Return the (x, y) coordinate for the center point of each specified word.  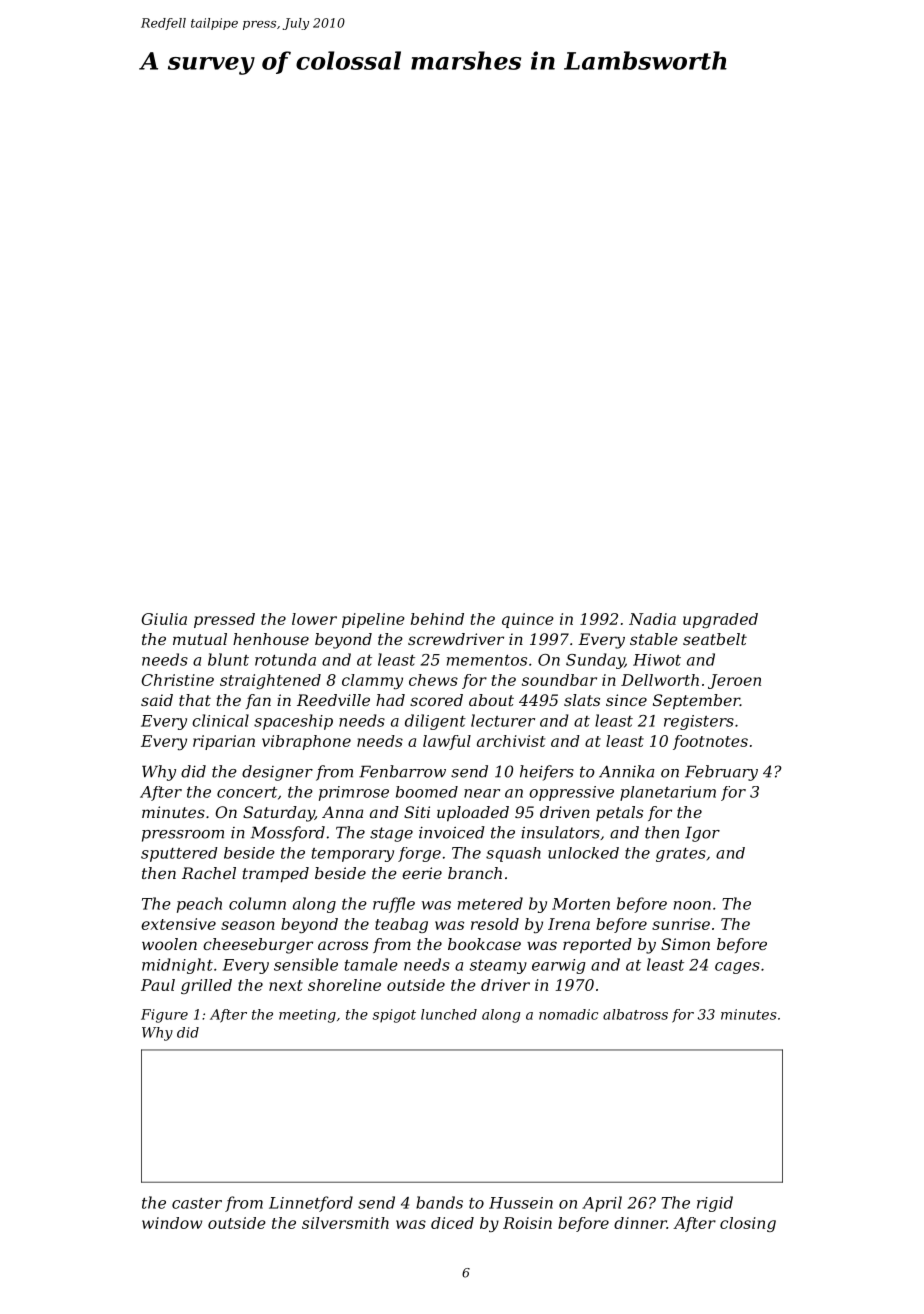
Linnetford (311, 1204)
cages (737, 968)
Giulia (164, 619)
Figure (164, 1016)
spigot (394, 1016)
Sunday (595, 661)
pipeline (373, 620)
